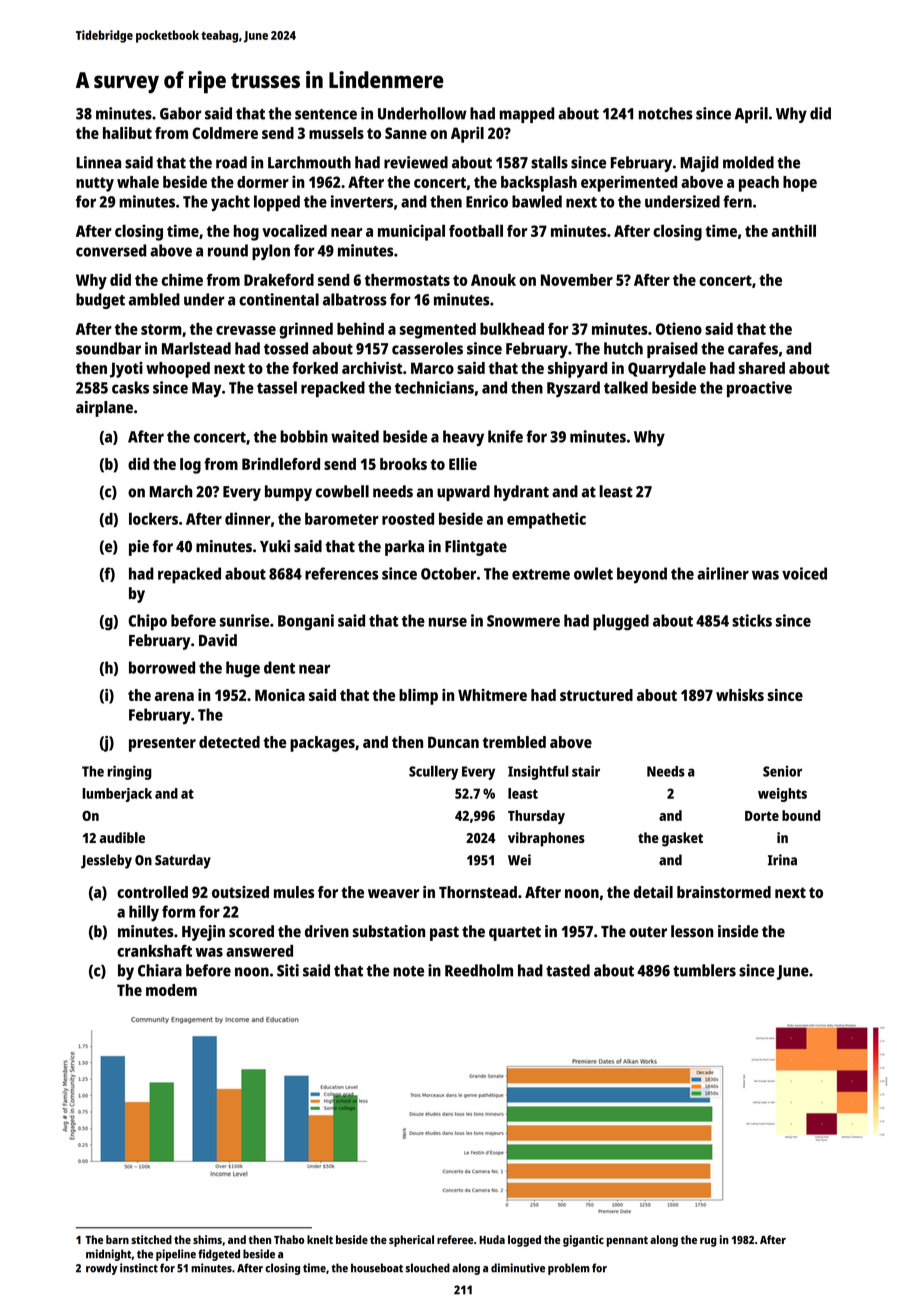  What do you see at coordinates (418, 697) in the page?
I see `blimp` at bounding box center [418, 697].
